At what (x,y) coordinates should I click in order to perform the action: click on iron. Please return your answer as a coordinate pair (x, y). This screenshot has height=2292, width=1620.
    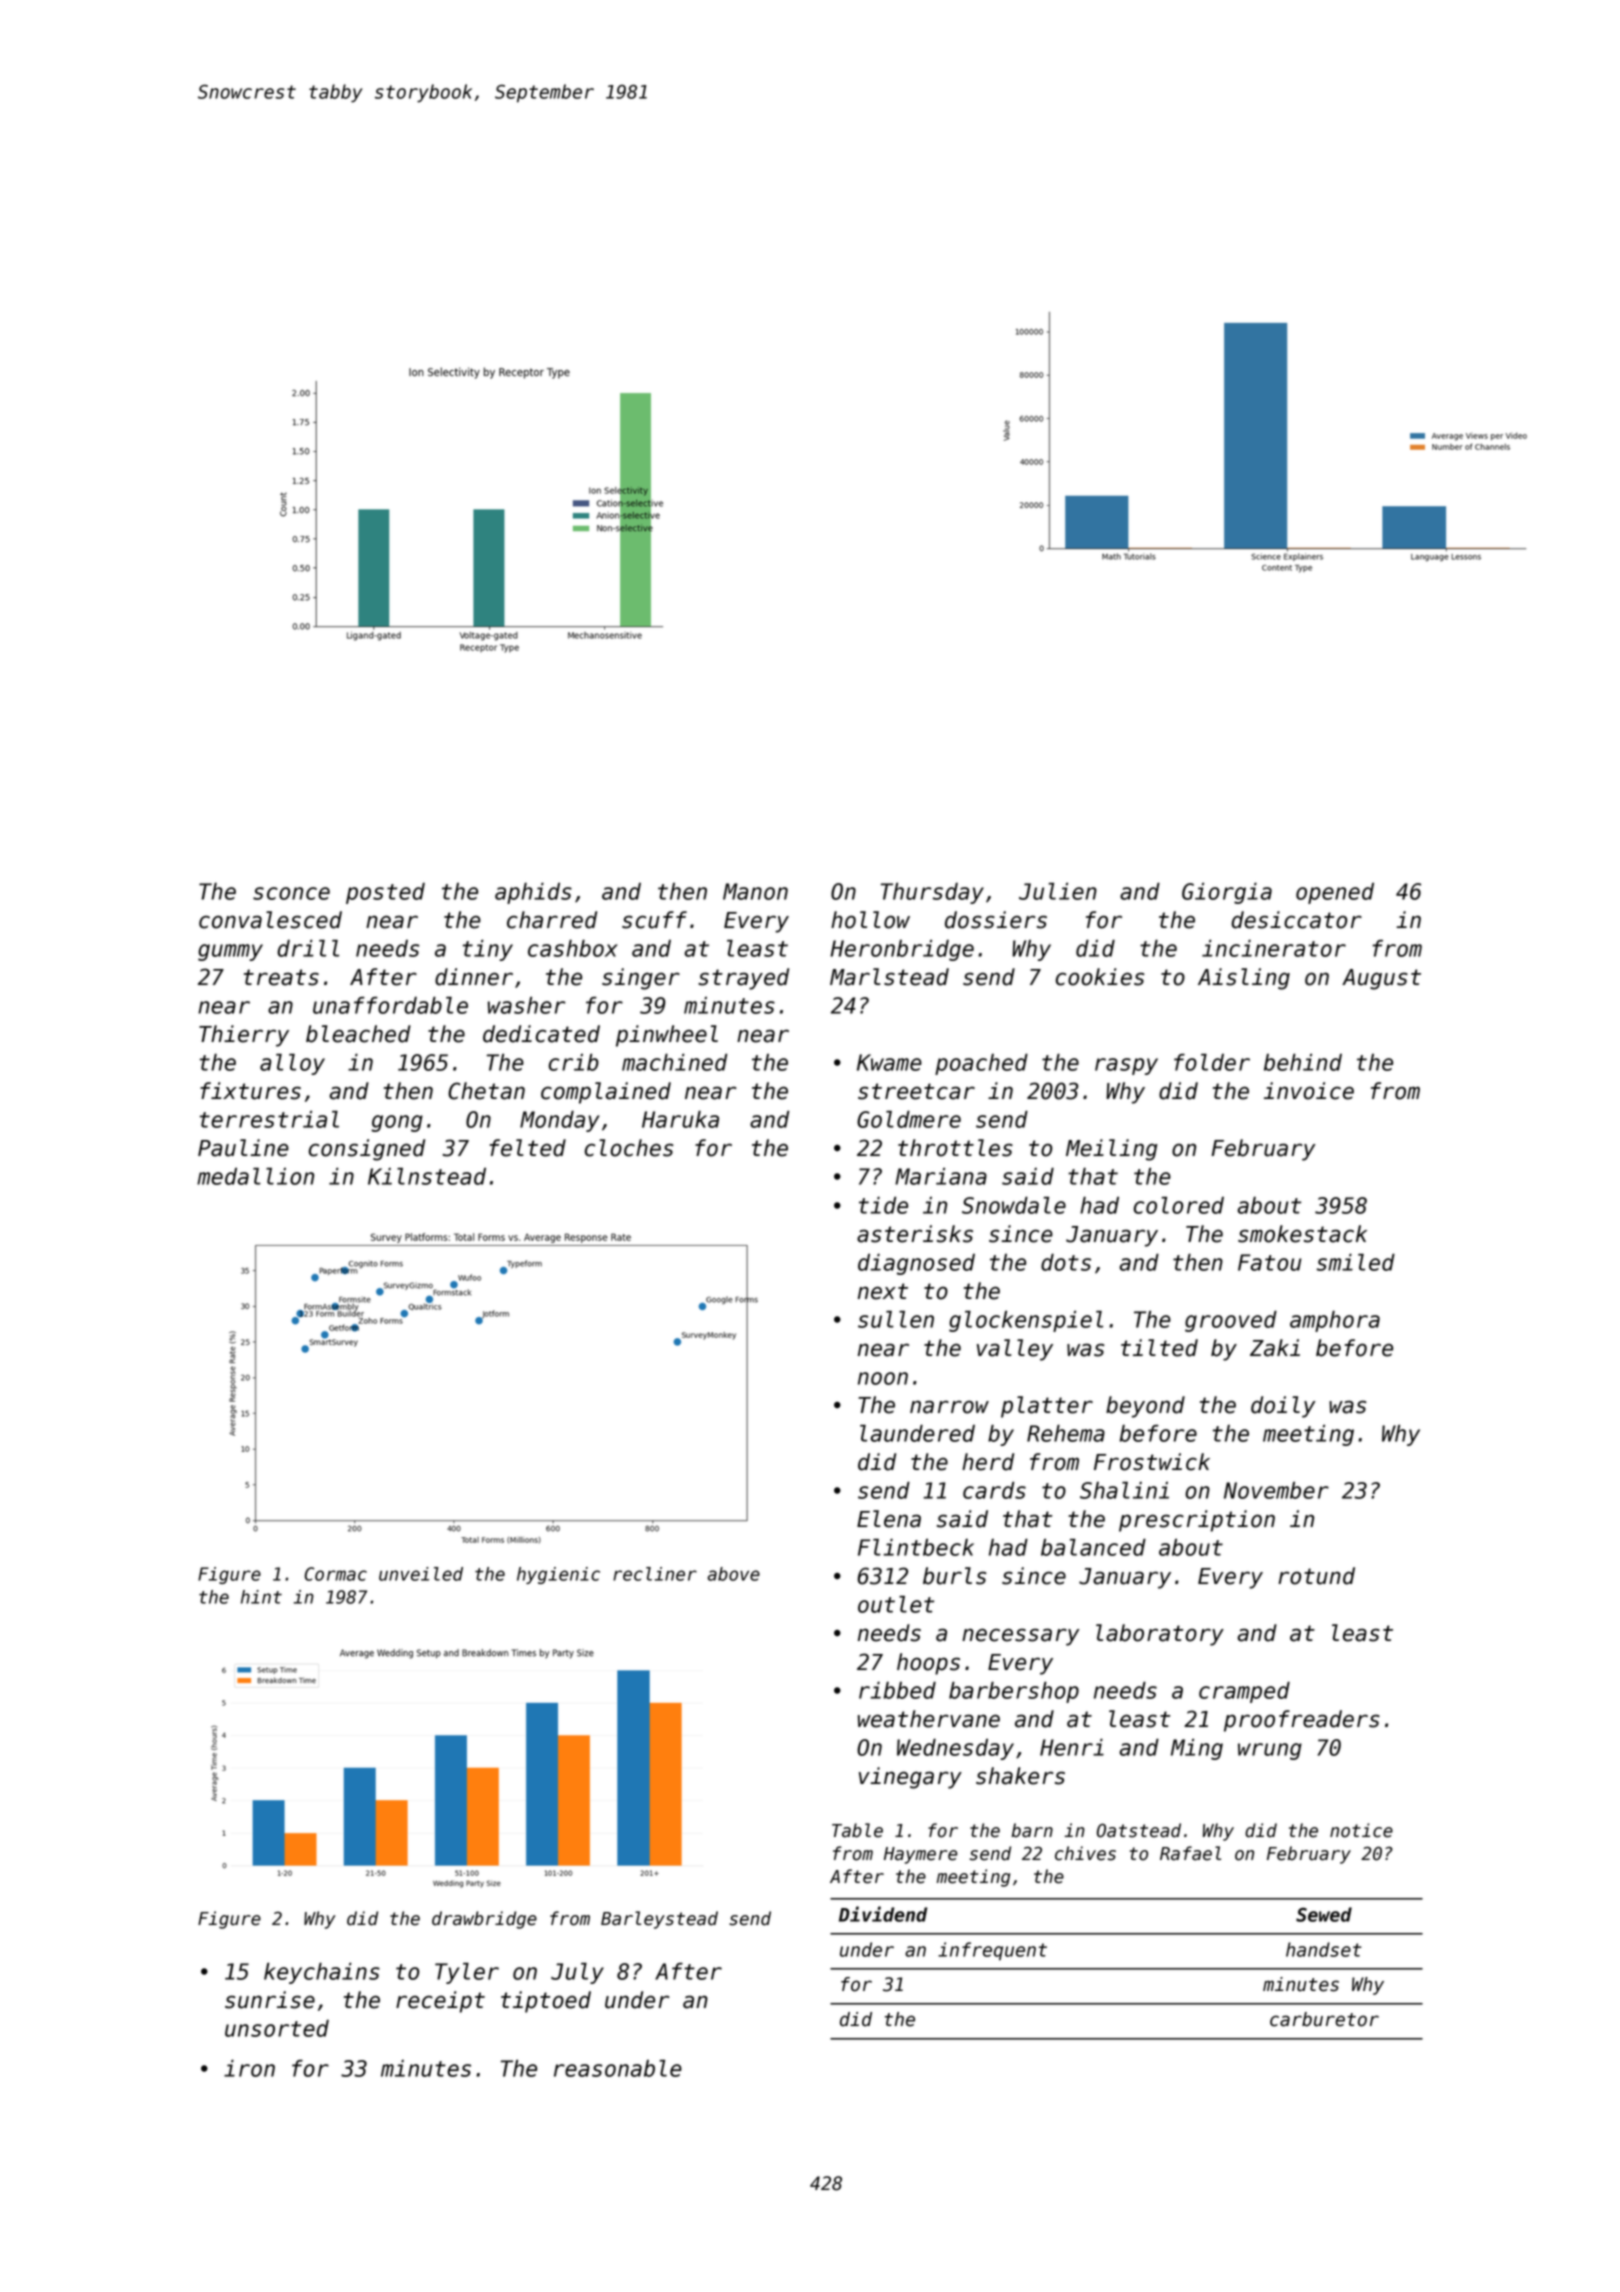
    Looking at the image, I should click on (249, 2068).
